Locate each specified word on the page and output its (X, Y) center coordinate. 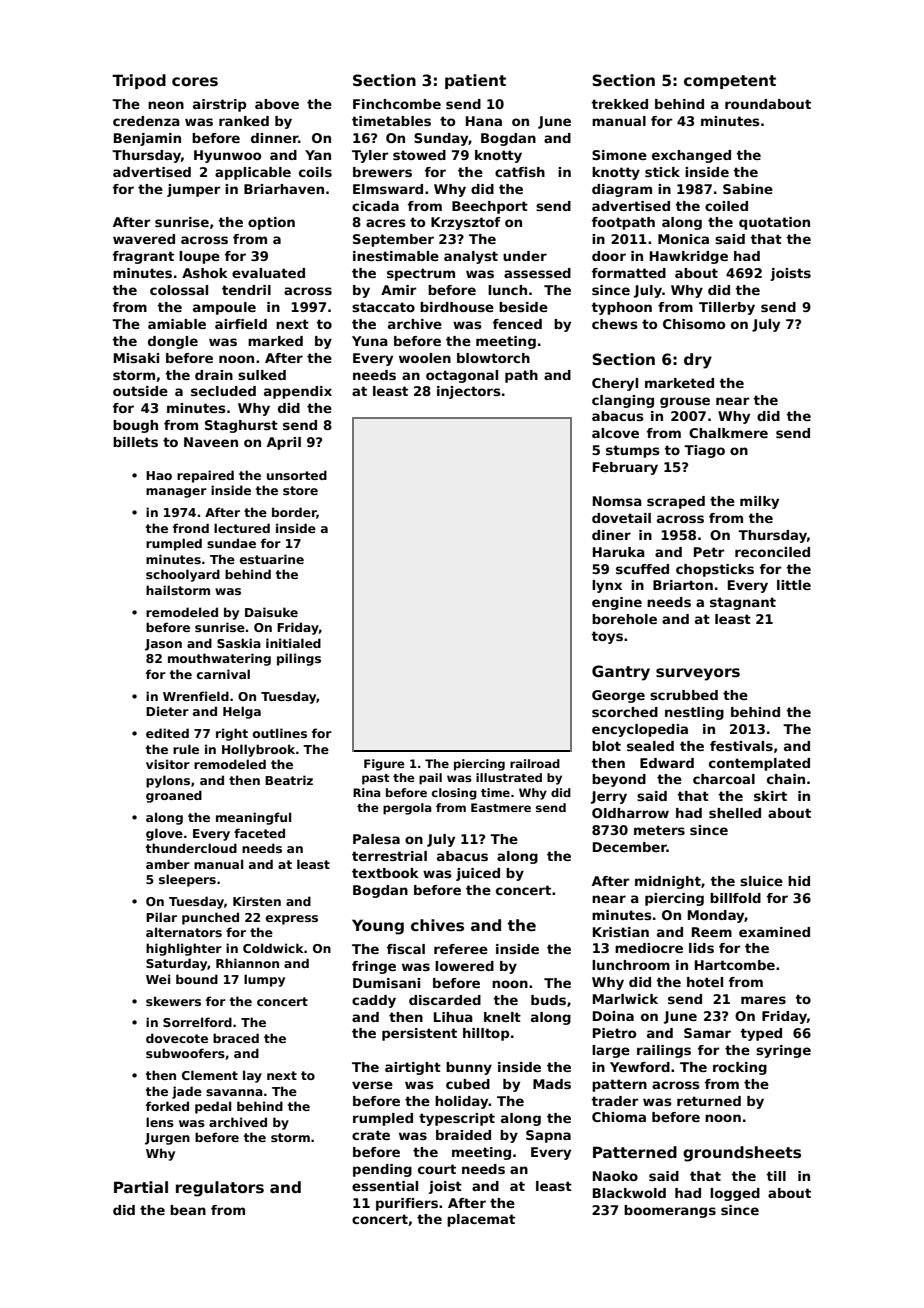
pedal (213, 1107)
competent (730, 82)
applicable (253, 173)
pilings (299, 659)
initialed (293, 643)
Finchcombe (397, 104)
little (794, 585)
